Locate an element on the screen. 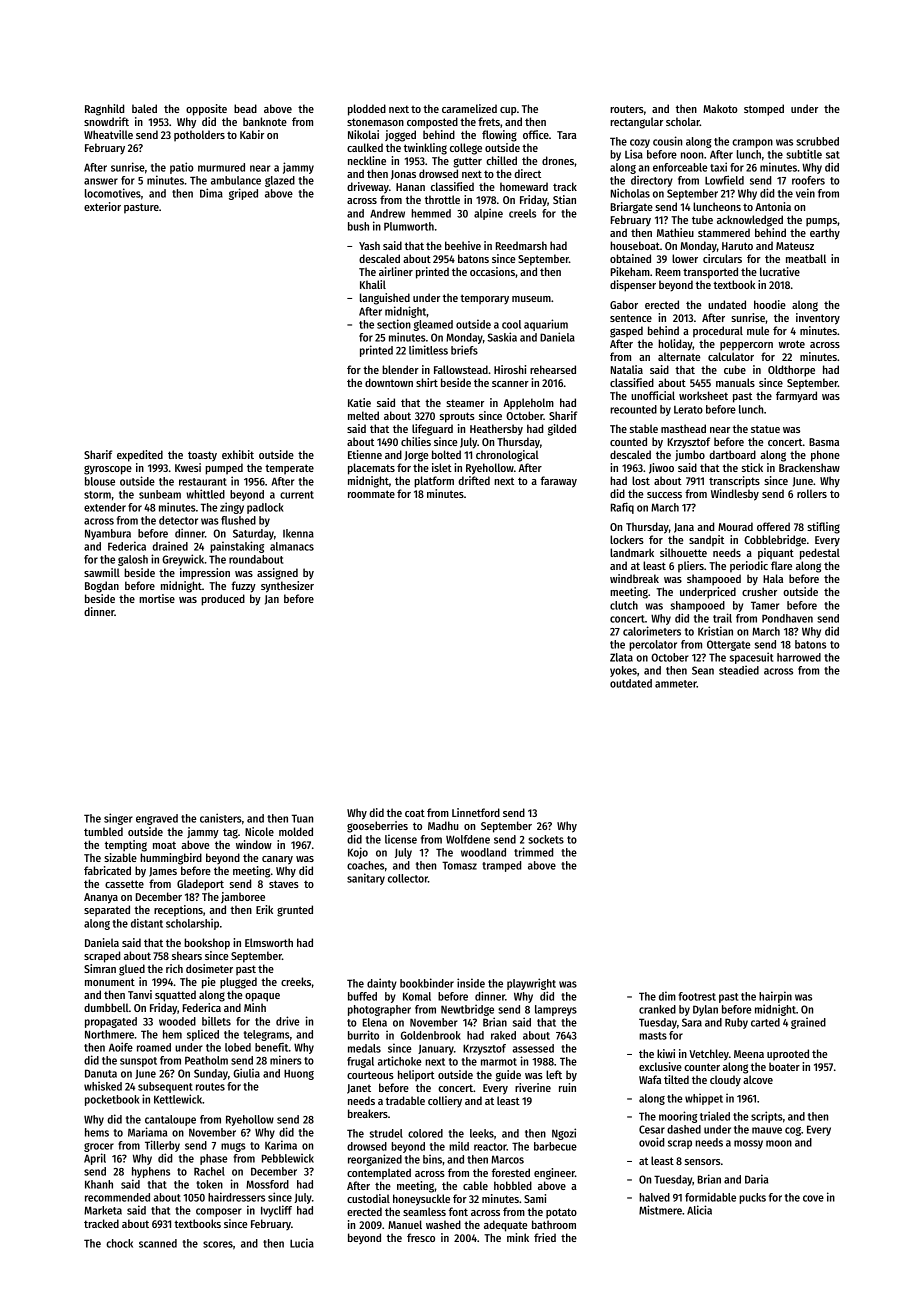  Bogdan is located at coordinates (102, 587).
